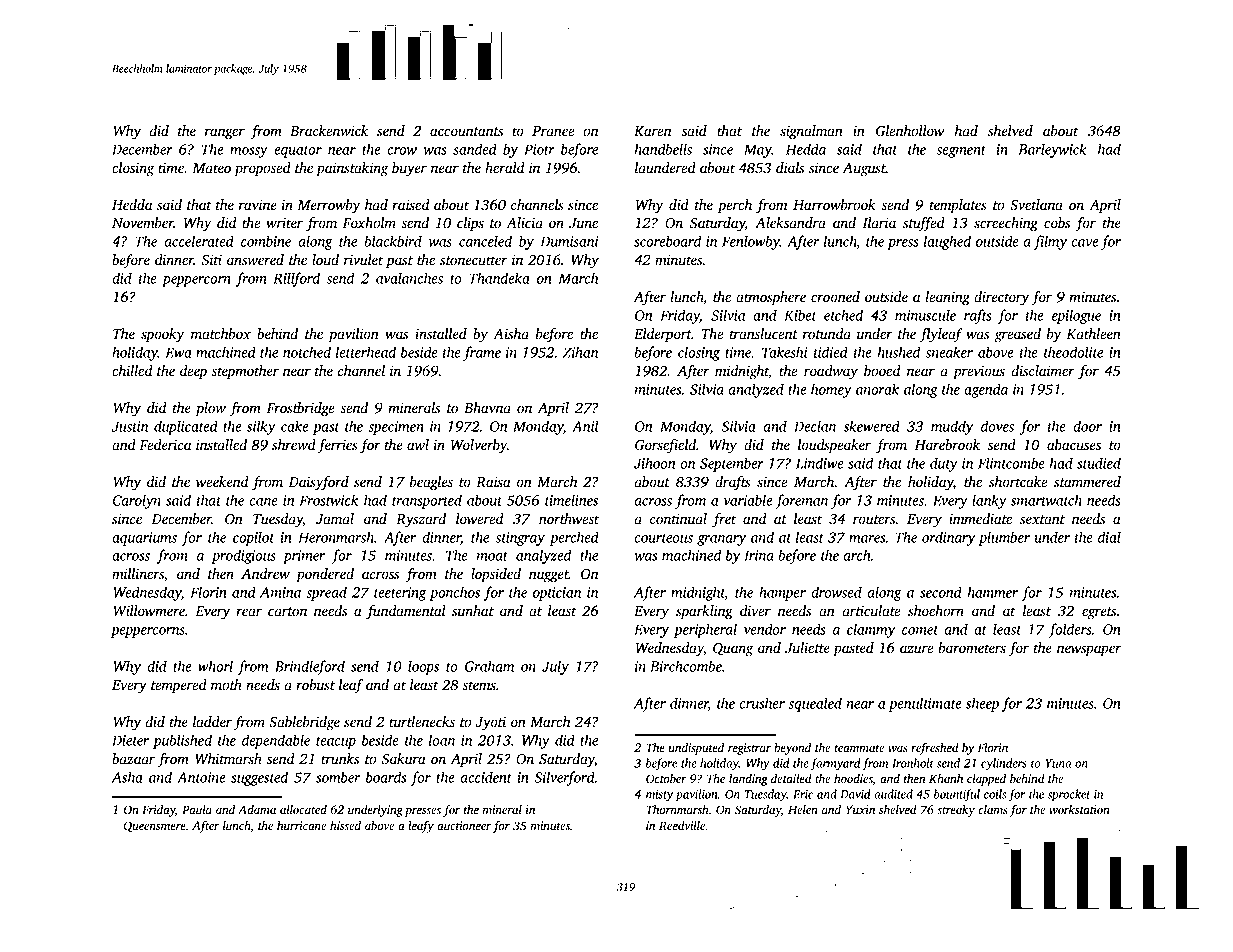  I want to click on published, so click(182, 741).
